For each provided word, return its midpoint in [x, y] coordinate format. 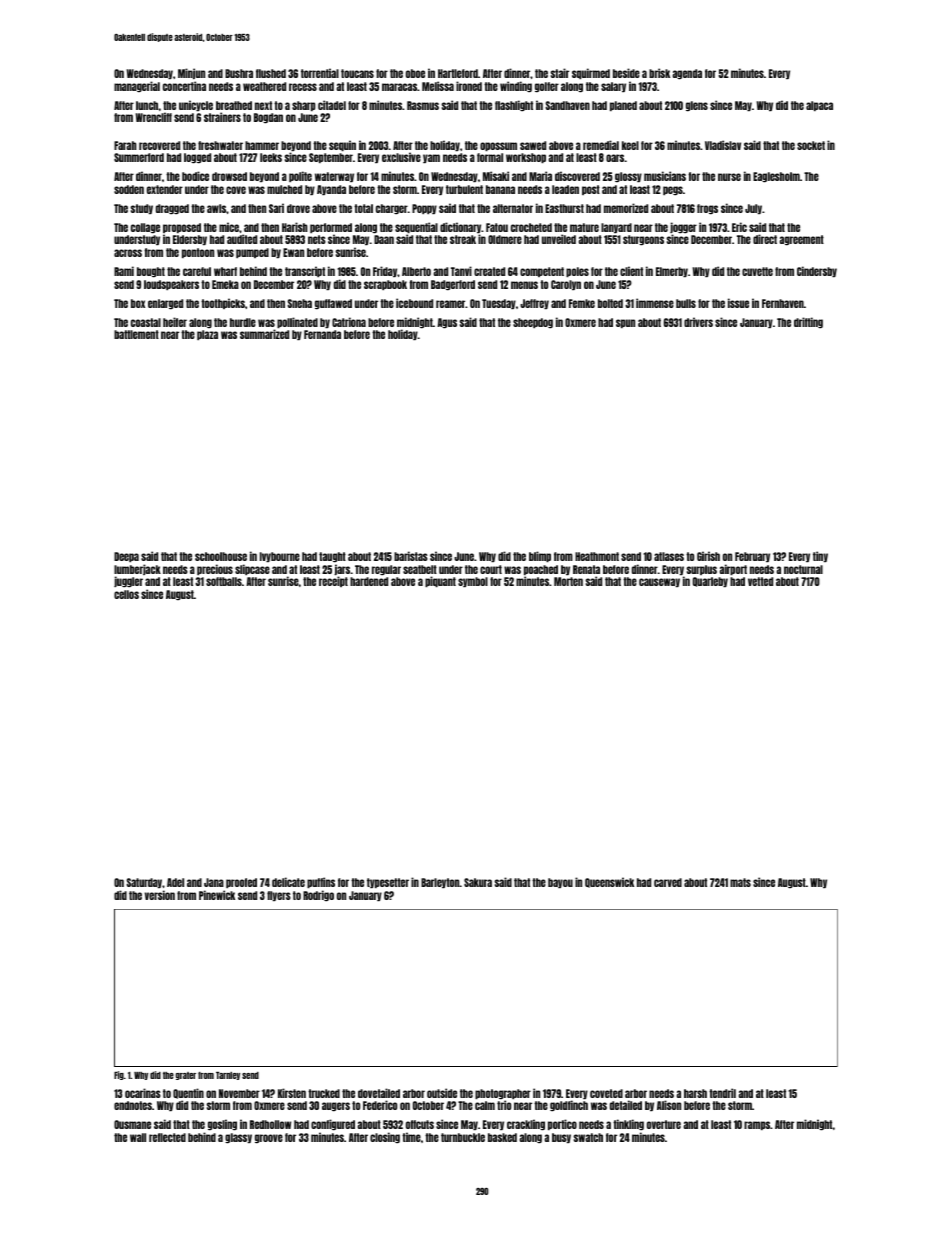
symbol [473, 582]
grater [186, 1076]
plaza [207, 335]
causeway [659, 582]
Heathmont [597, 556]
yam [431, 158]
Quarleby [710, 582]
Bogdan [268, 118]
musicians [665, 176]
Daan [384, 239]
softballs [224, 581]
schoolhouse [221, 556]
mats [740, 882]
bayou [560, 883]
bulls [686, 303]
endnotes [133, 1105]
